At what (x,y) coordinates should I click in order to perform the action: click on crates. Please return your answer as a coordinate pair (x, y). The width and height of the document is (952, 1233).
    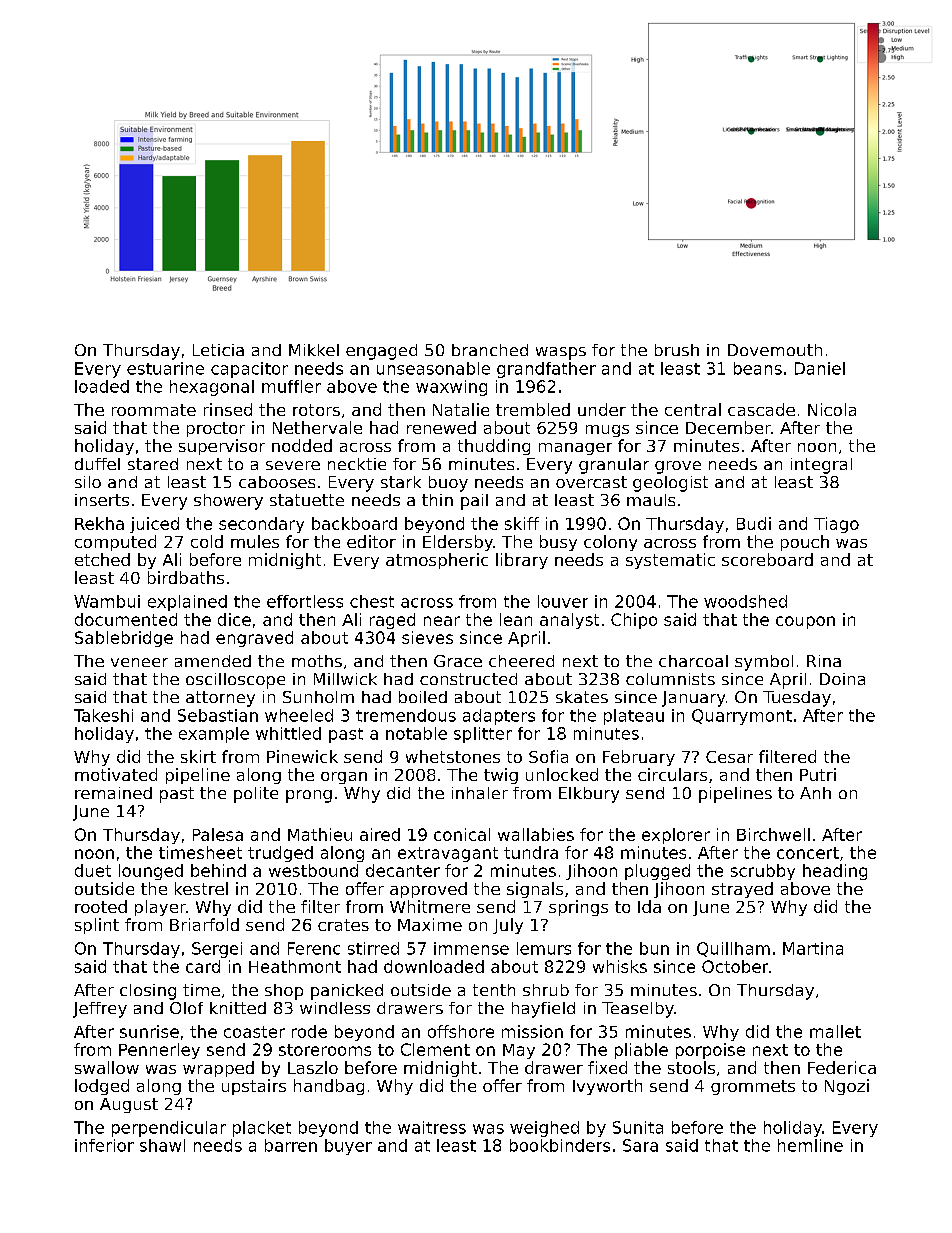
    Looking at the image, I should click on (343, 925).
